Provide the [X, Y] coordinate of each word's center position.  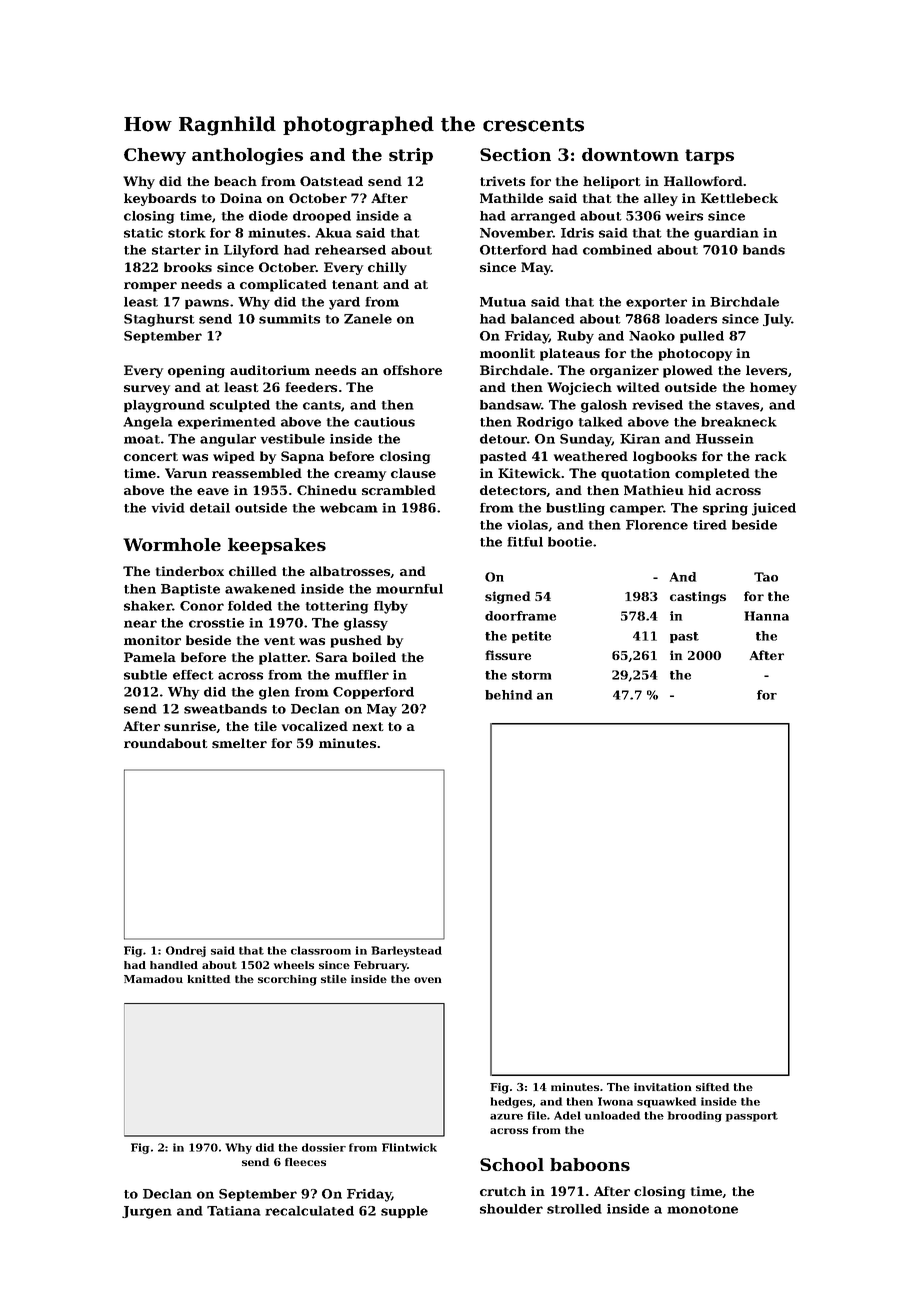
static [143, 233]
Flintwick [409, 1147]
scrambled [399, 490]
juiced [774, 509]
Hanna [766, 616]
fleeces [305, 1162]
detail [210, 508]
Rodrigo [545, 423]
